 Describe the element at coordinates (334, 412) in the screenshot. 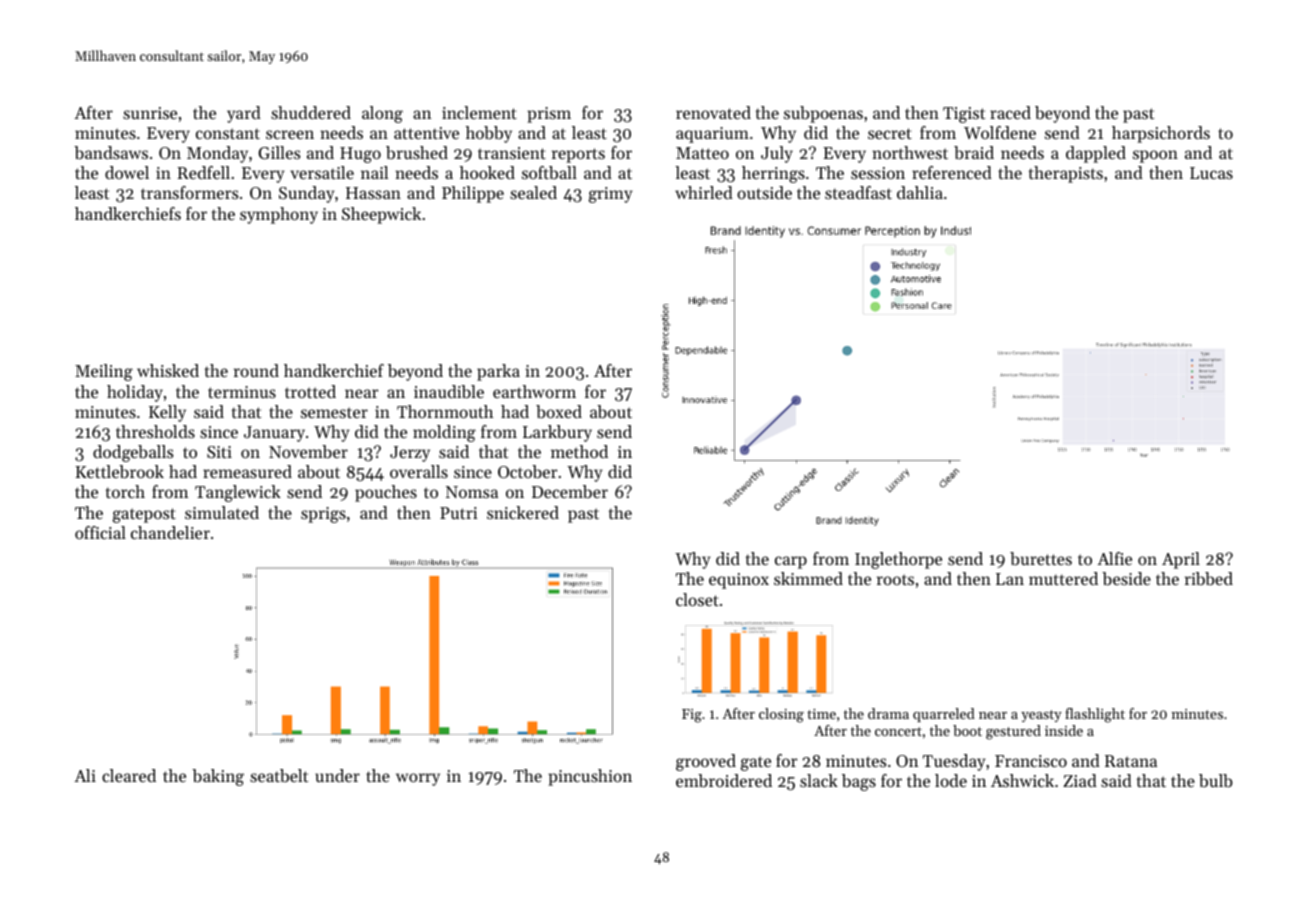

I see `semester` at that location.
